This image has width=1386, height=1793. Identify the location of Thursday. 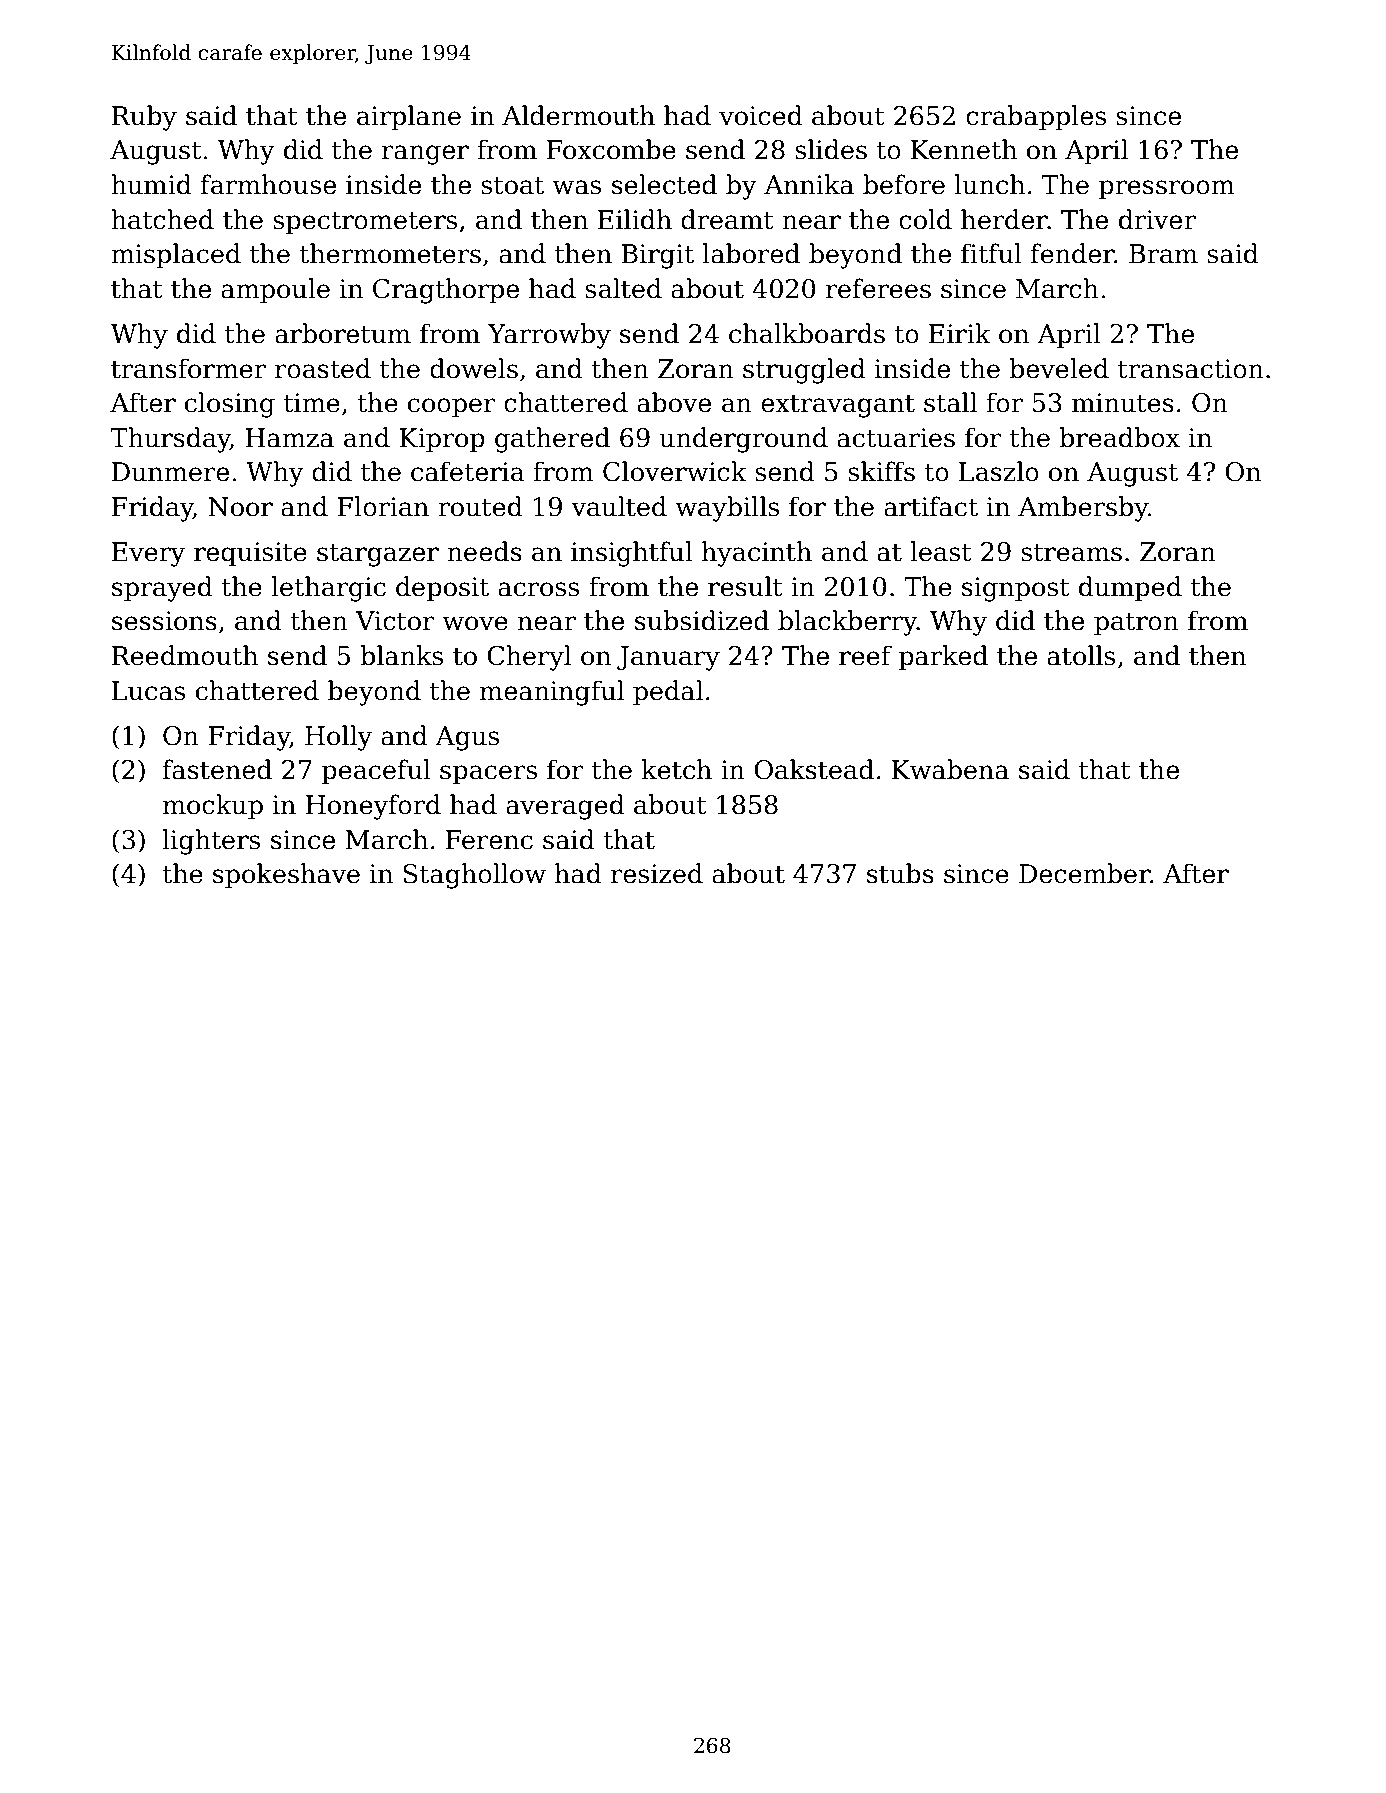
(170, 440).
